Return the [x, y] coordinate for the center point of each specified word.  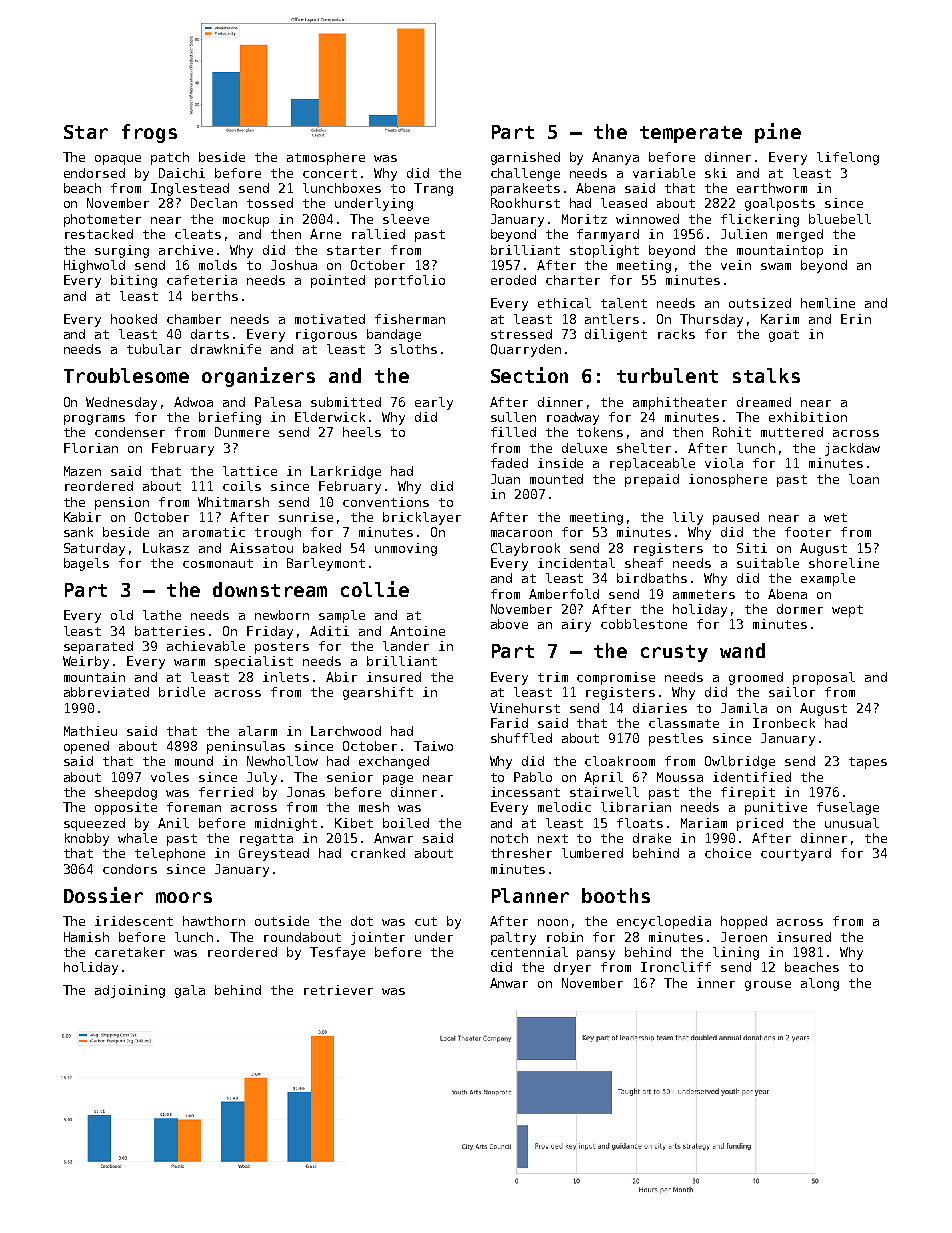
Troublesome [126, 375]
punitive [776, 808]
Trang [433, 189]
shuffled [521, 738]
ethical [564, 303]
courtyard [796, 854]
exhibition [808, 417]
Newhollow [282, 761]
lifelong [848, 158]
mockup [246, 220]
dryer [572, 968]
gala [190, 991]
